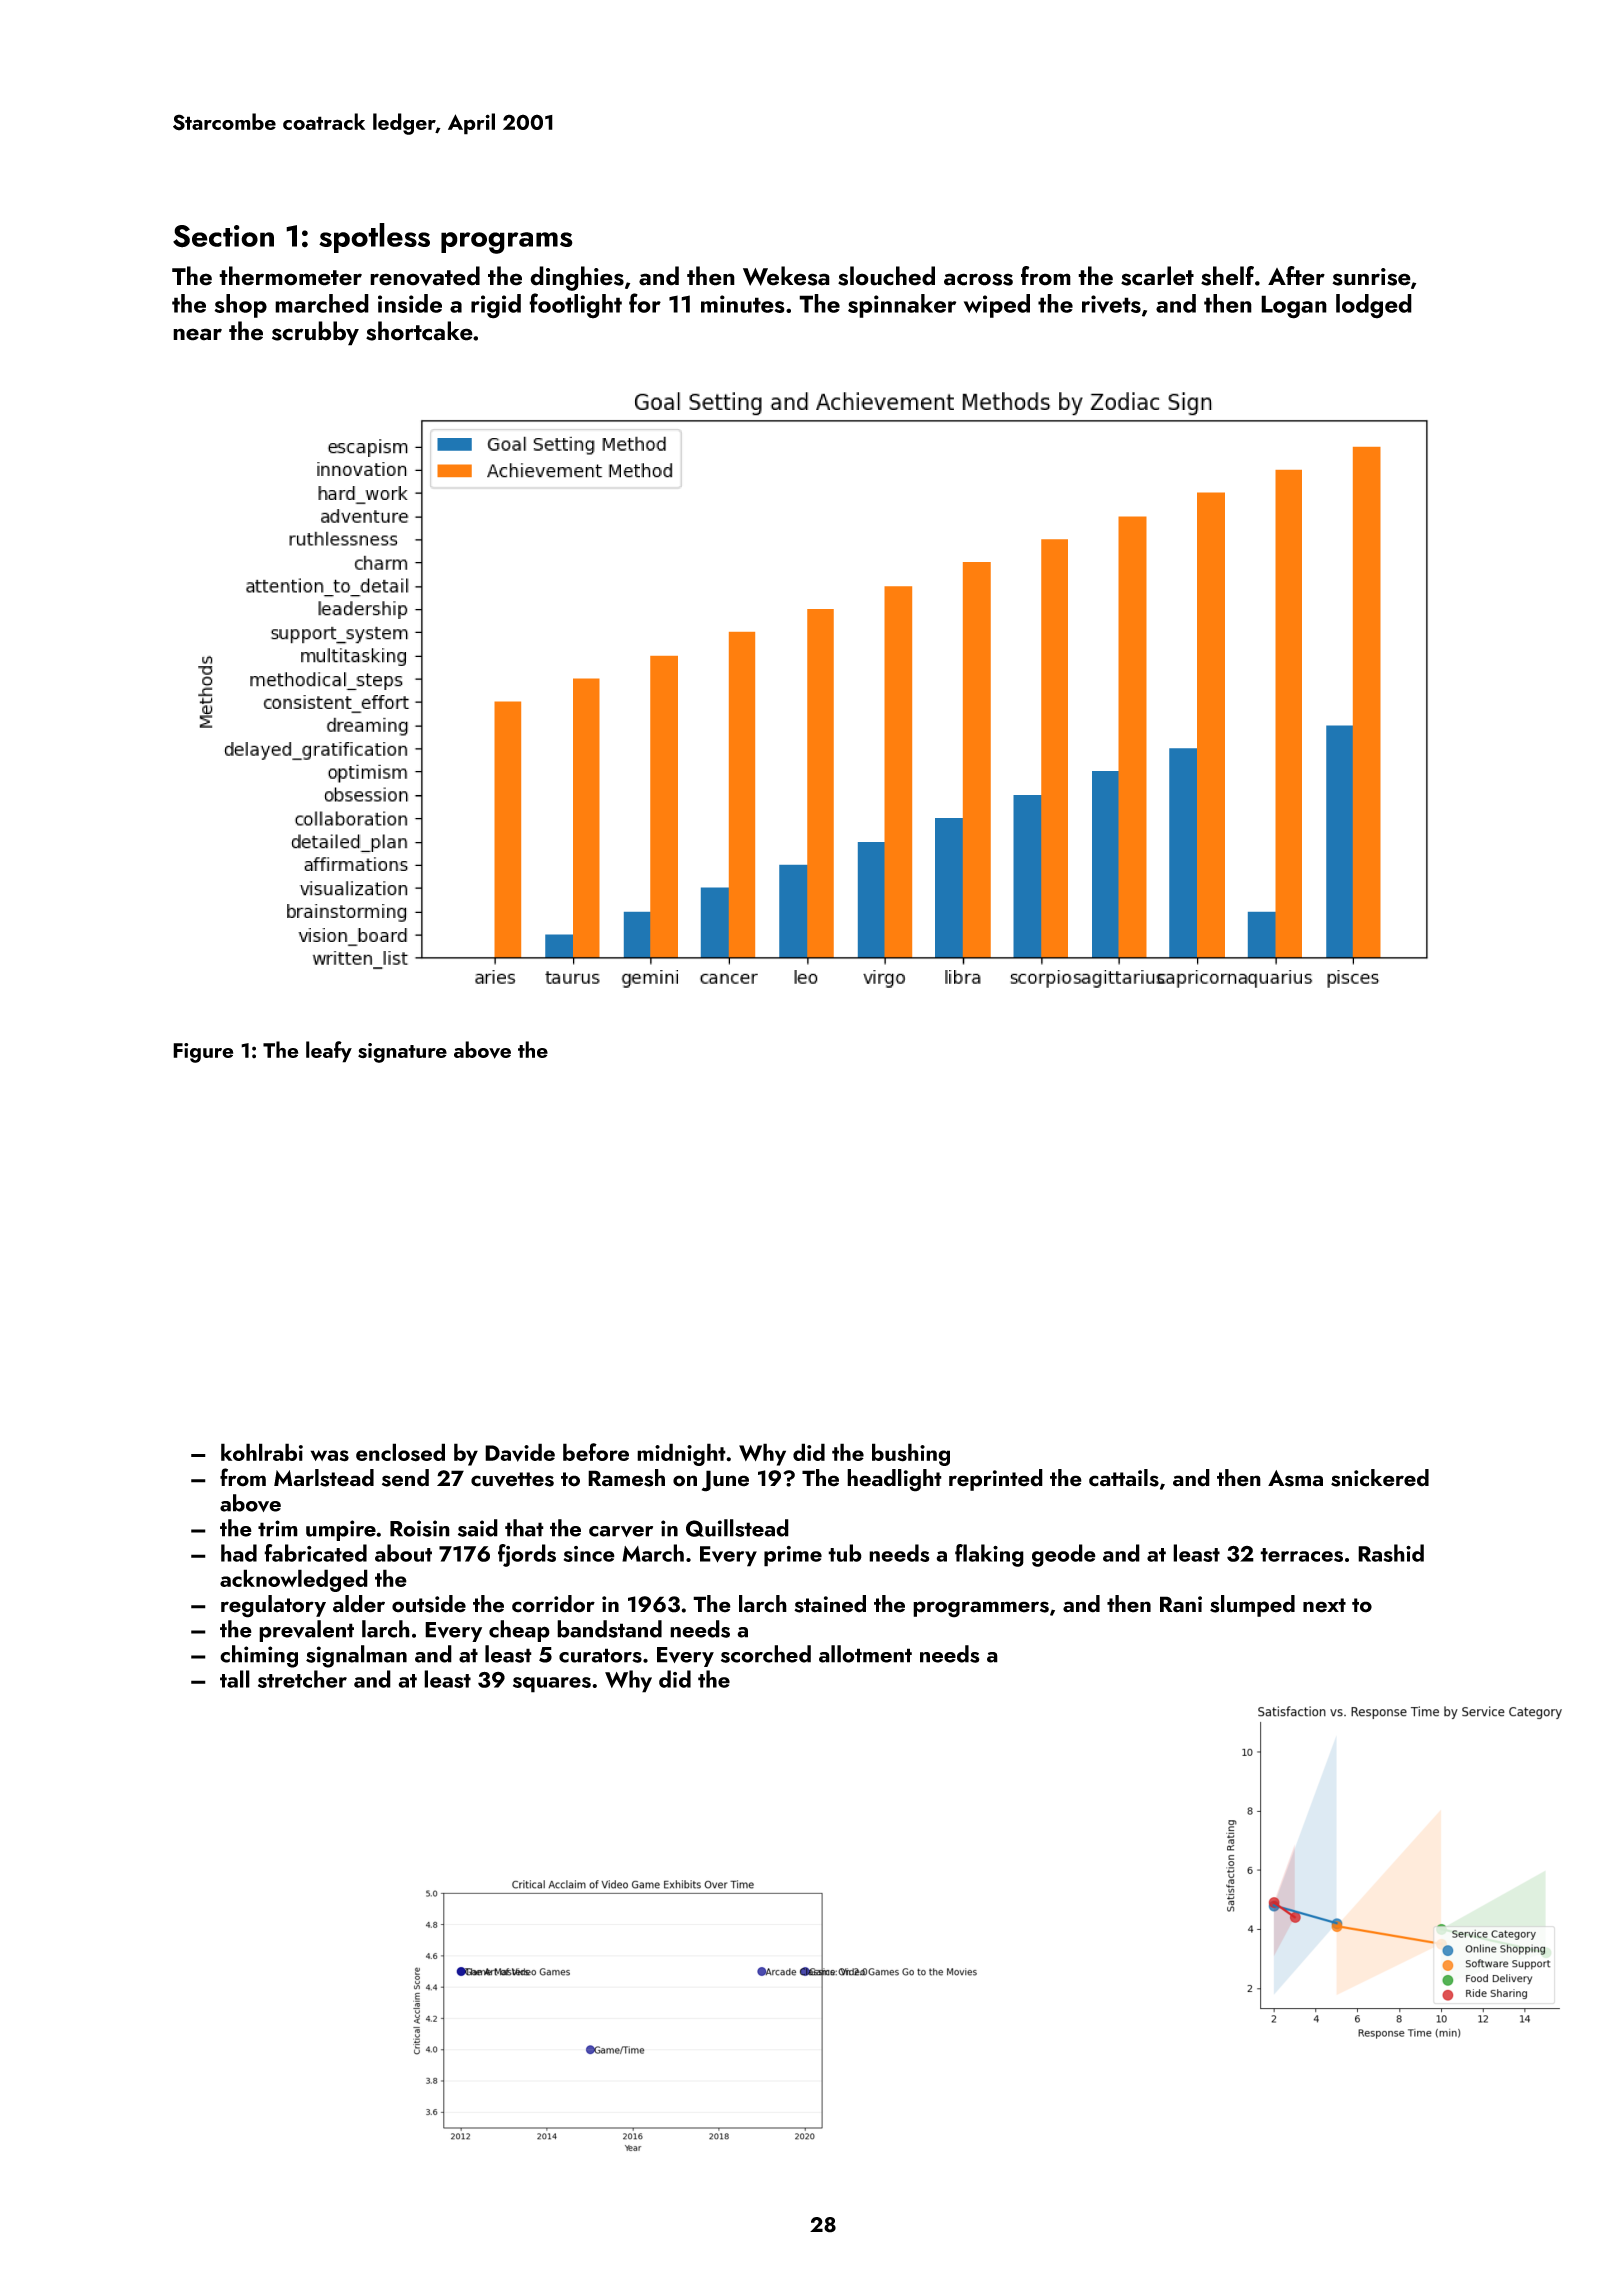 Image resolution: width=1620 pixels, height=2292 pixels. What do you see at coordinates (1294, 307) in the document?
I see `Logan` at bounding box center [1294, 307].
